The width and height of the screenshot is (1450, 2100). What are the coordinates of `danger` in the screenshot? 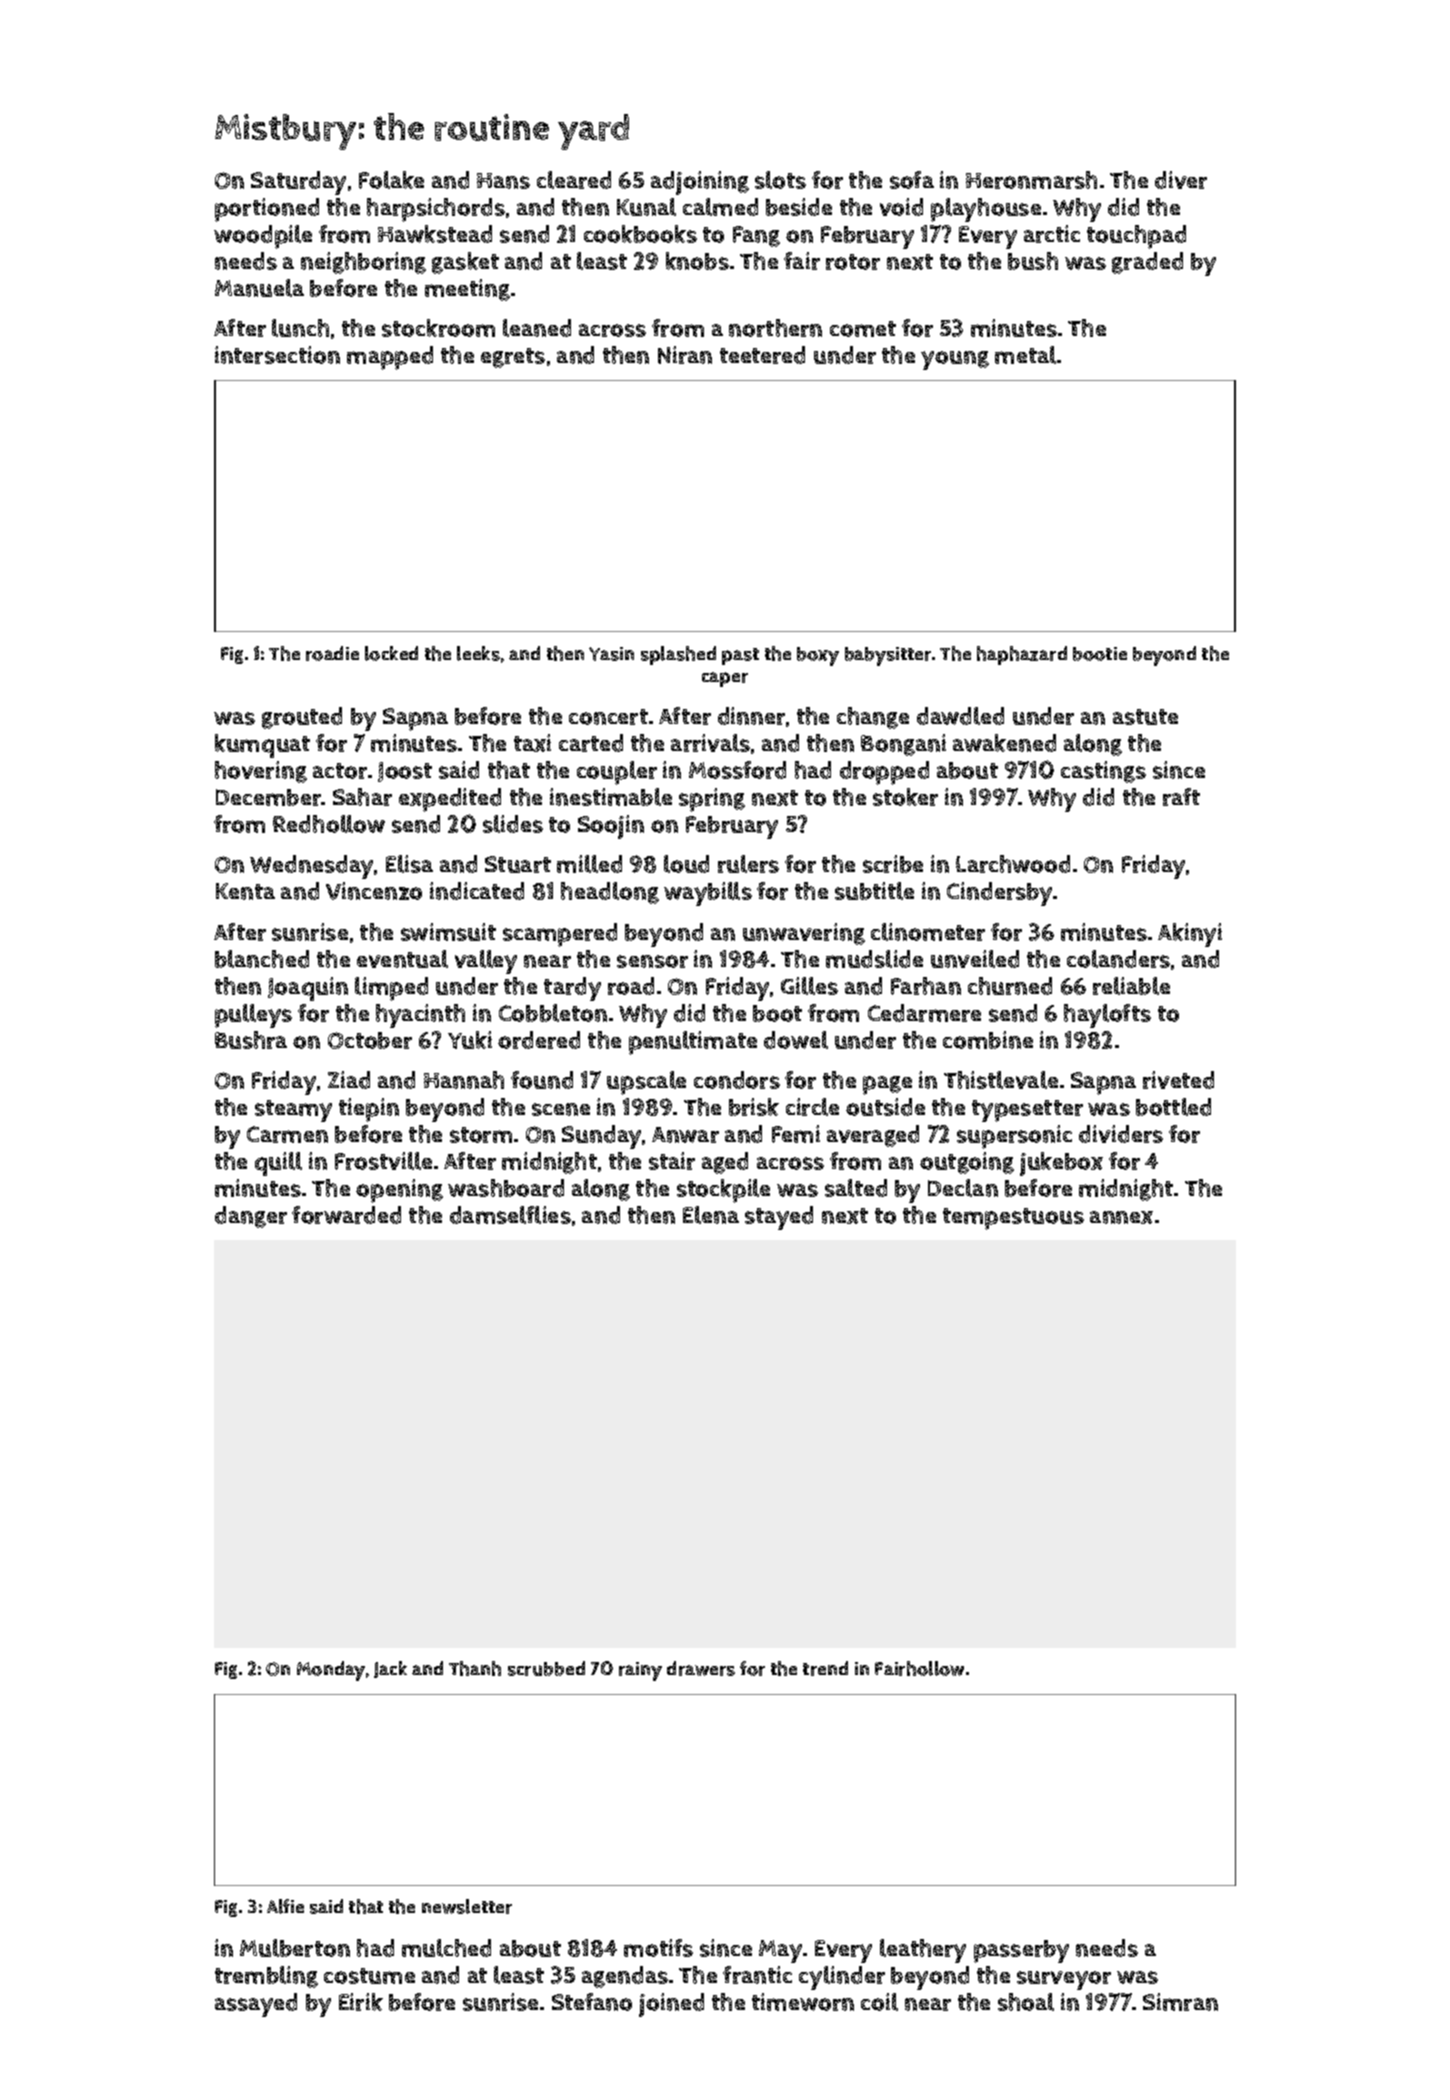 It's located at (251, 1217).
